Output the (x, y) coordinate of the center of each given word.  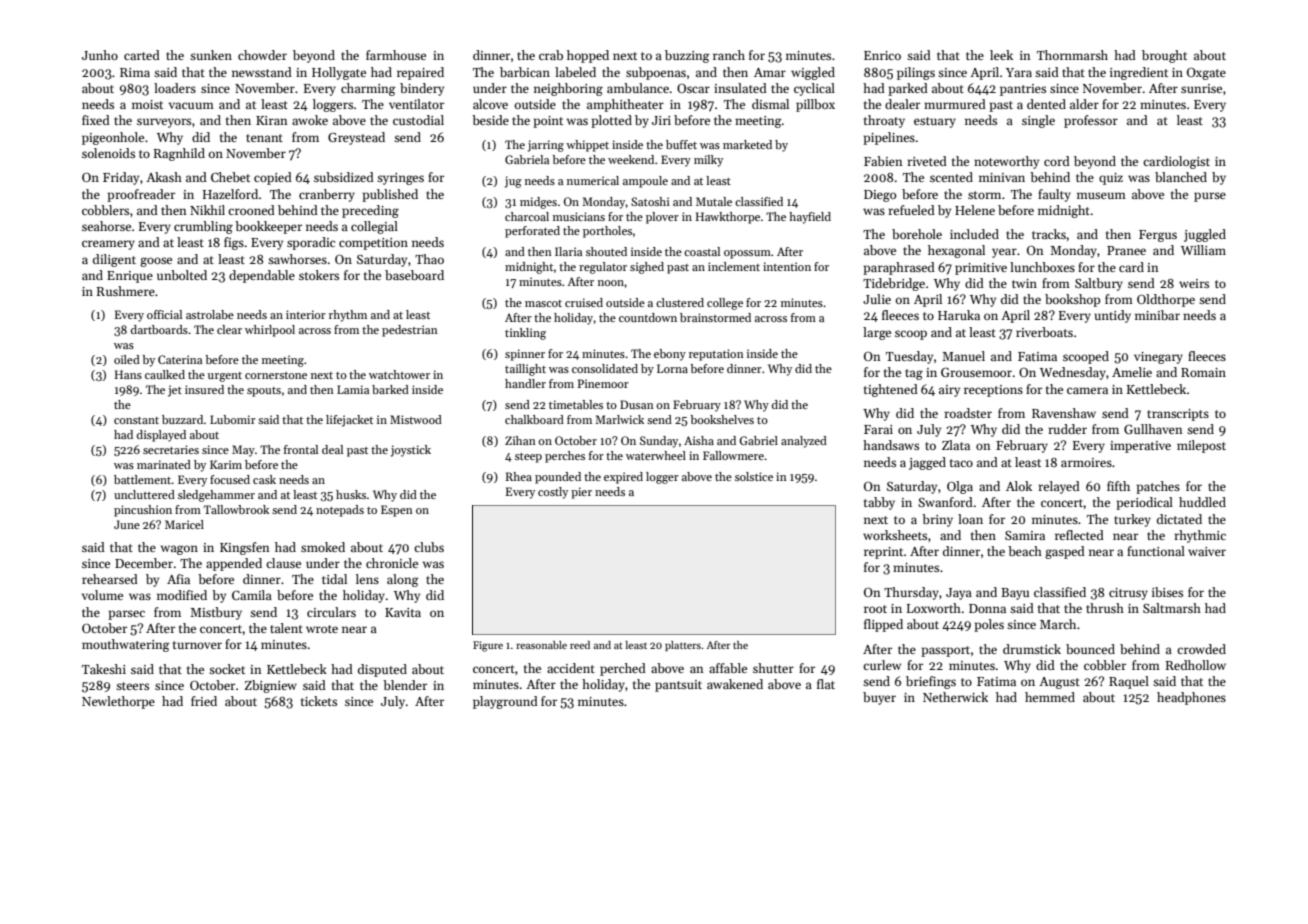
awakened (735, 684)
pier (581, 493)
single (1038, 121)
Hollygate (339, 73)
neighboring (568, 89)
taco (961, 463)
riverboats (1044, 332)
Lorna (672, 368)
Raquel (1129, 682)
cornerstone (276, 375)
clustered (680, 302)
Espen (397, 511)
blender (405, 685)
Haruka (959, 315)
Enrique (130, 277)
